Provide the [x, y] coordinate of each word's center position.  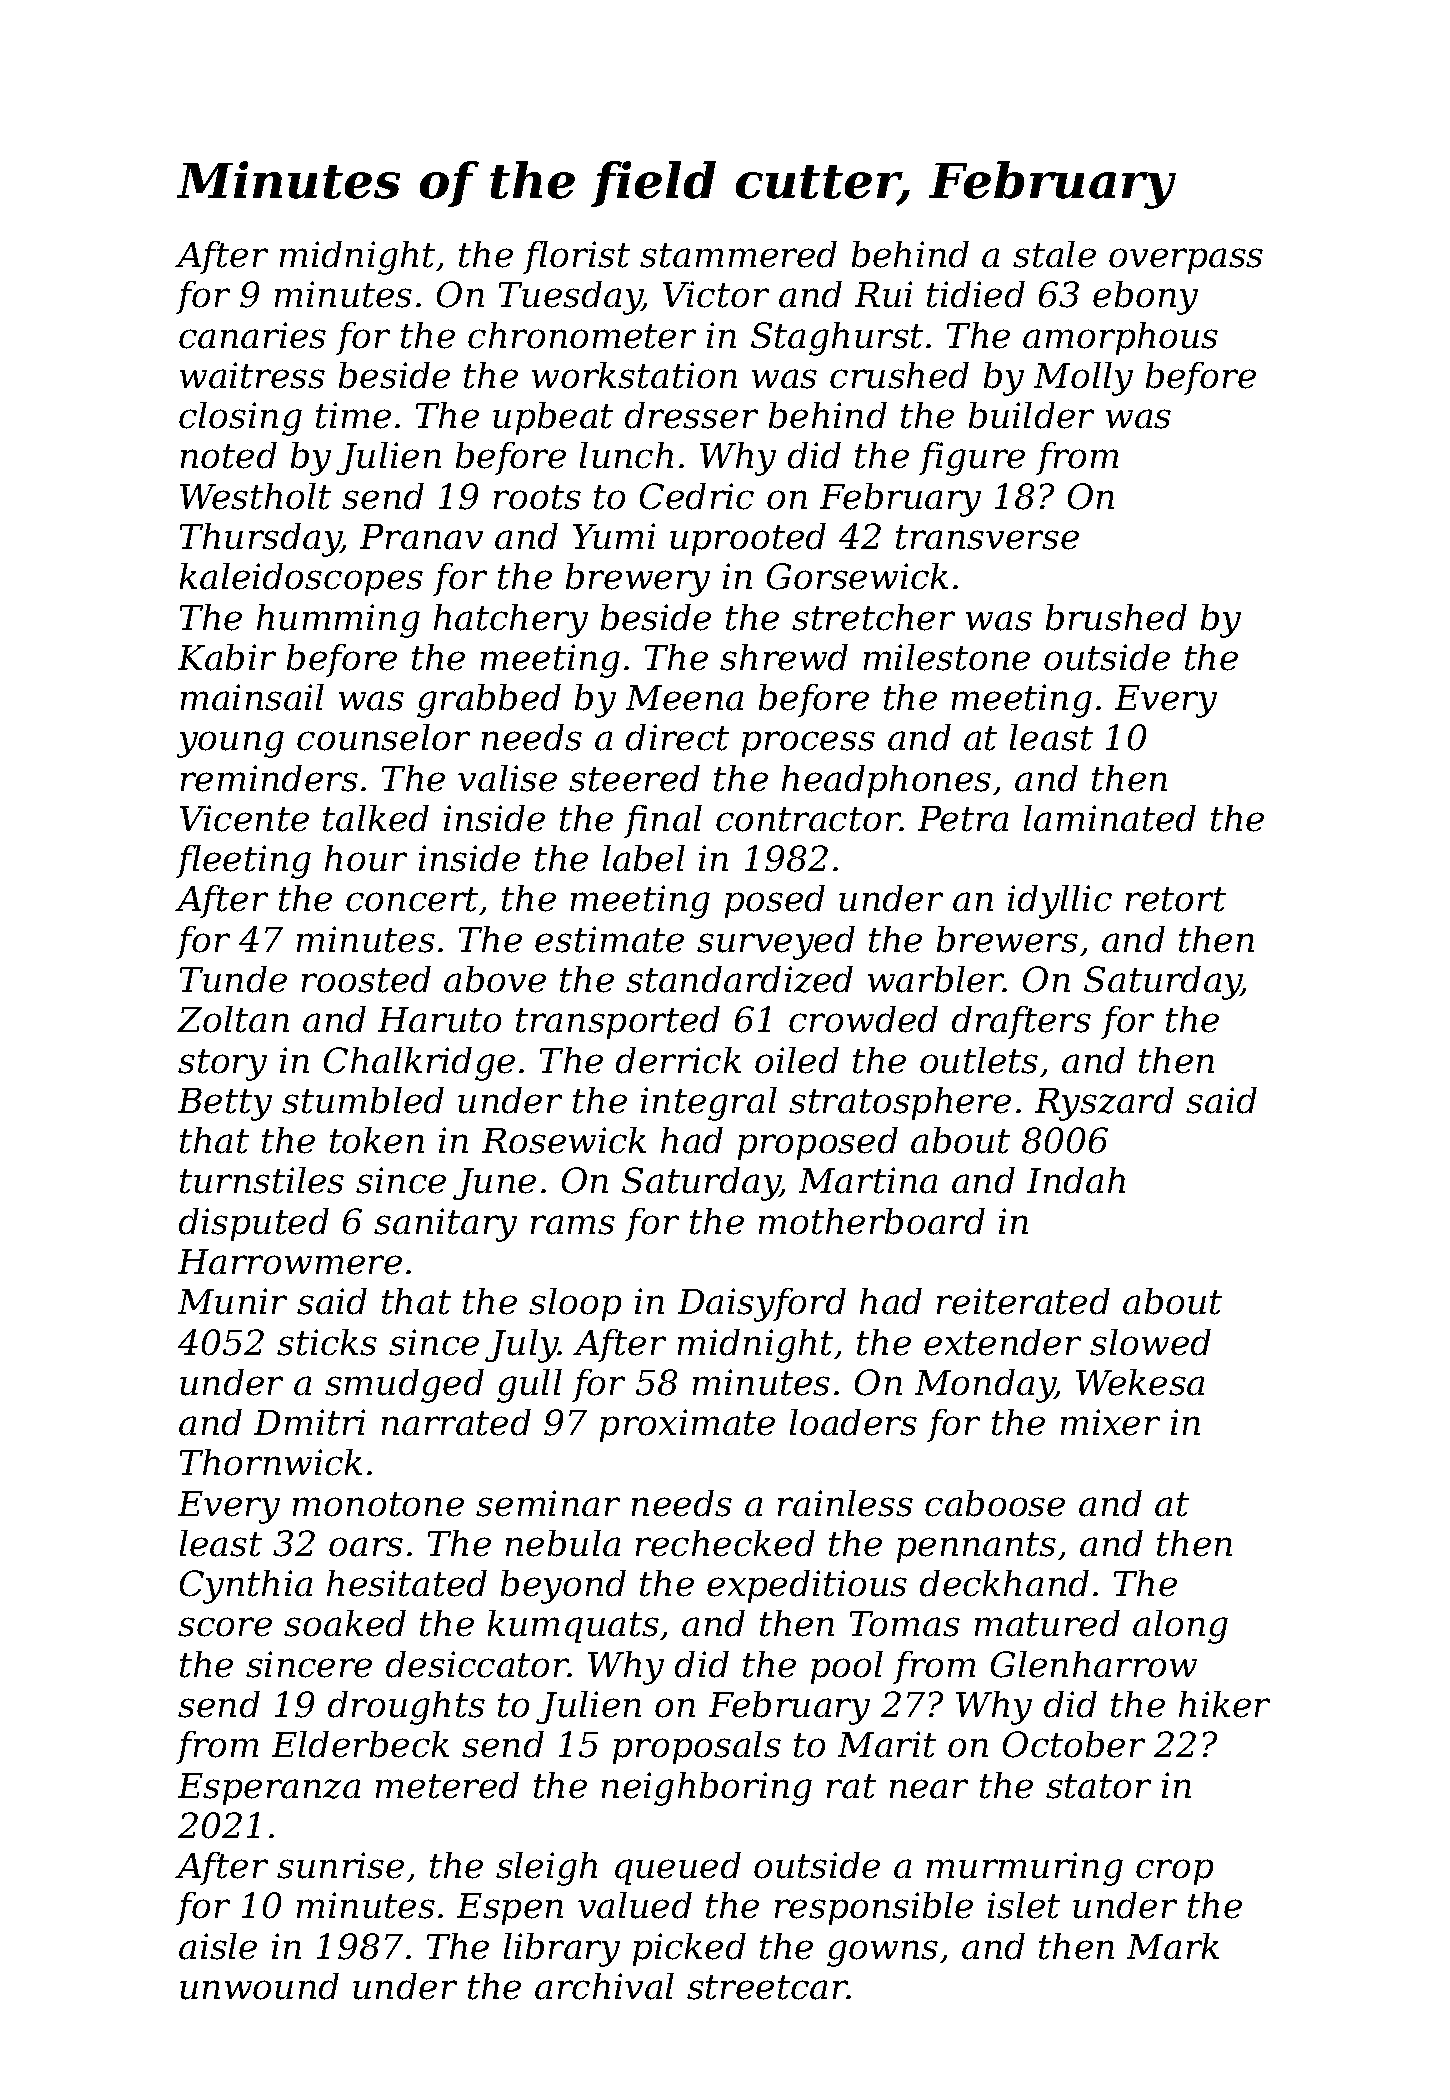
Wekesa [1140, 1382]
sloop [575, 1304]
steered [634, 778]
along [1180, 1627]
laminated [1110, 818]
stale [1054, 254]
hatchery [511, 621]
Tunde [233, 979]
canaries [252, 335]
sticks [327, 1342]
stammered [738, 254]
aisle [218, 1946]
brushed [1116, 617]
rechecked [725, 1543]
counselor [383, 737]
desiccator [477, 1664]
